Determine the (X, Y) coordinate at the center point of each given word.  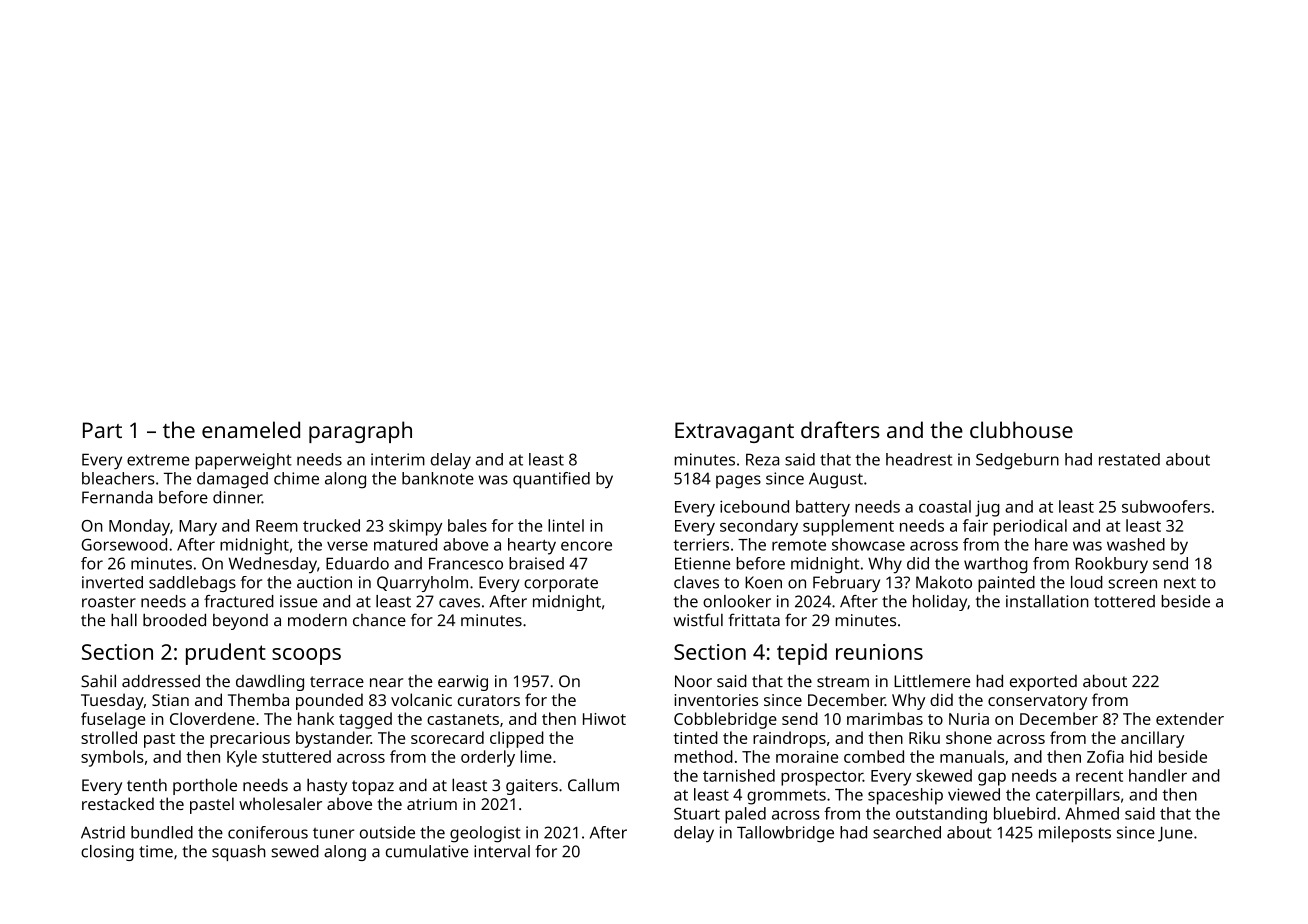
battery (823, 508)
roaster (109, 602)
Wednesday (273, 565)
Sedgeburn (1017, 461)
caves (459, 603)
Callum (593, 785)
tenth (147, 785)
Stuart (697, 813)
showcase (868, 544)
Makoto (944, 582)
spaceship (905, 796)
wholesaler (280, 803)
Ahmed (1092, 813)
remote (799, 545)
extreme (158, 460)
